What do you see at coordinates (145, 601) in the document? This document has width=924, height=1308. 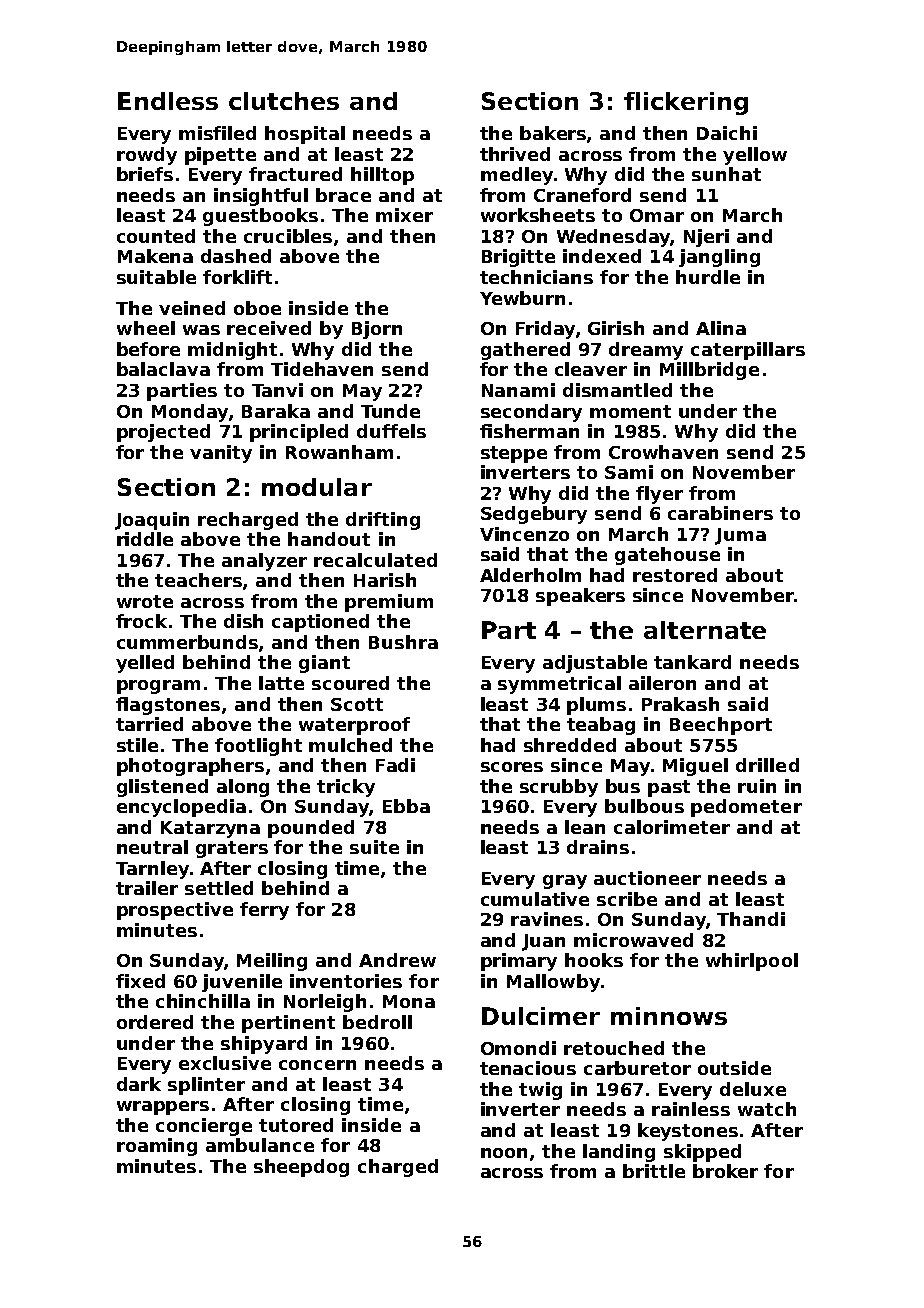 I see `wrote` at bounding box center [145, 601].
